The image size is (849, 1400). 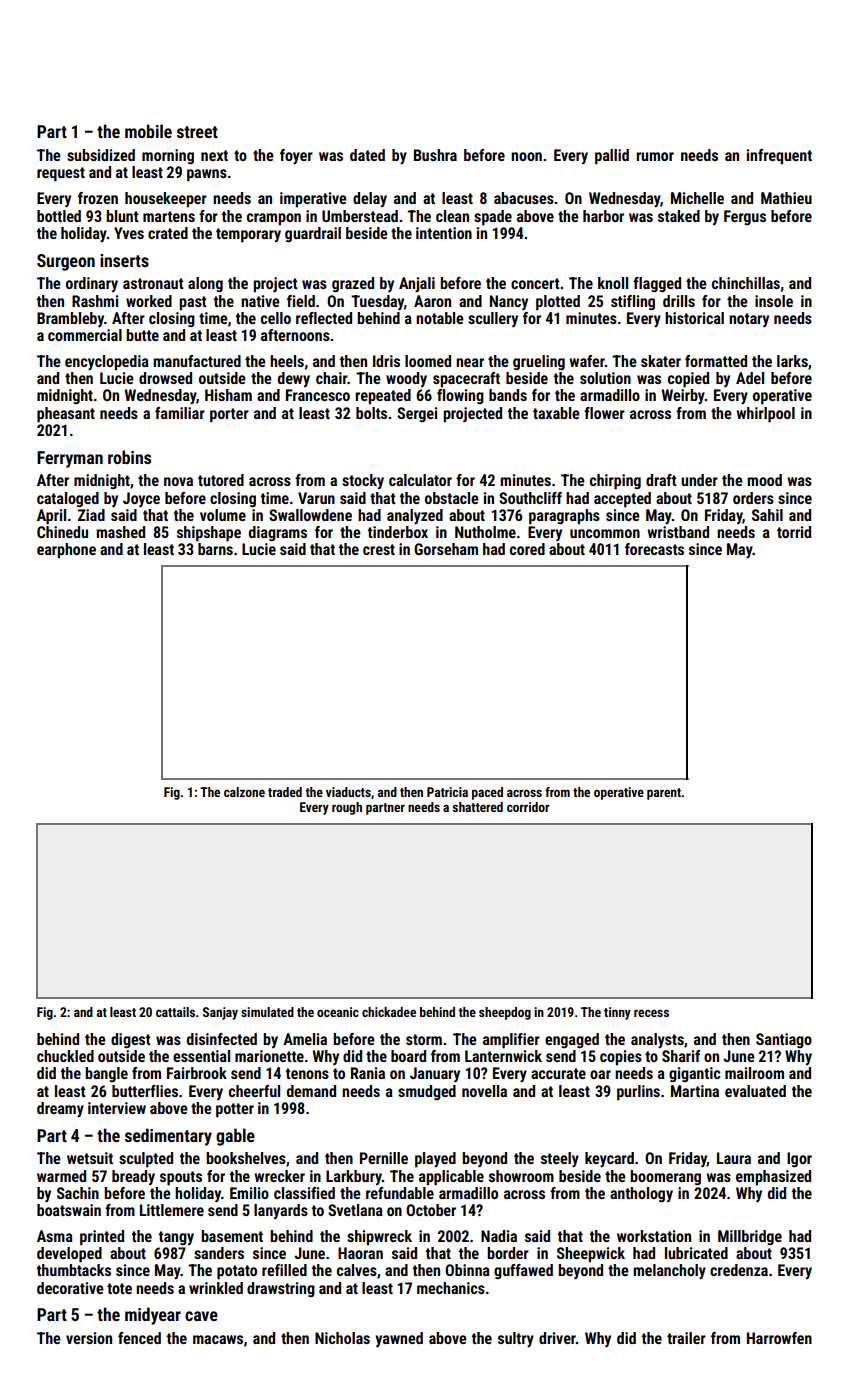 I want to click on sheepdog, so click(x=505, y=1013).
